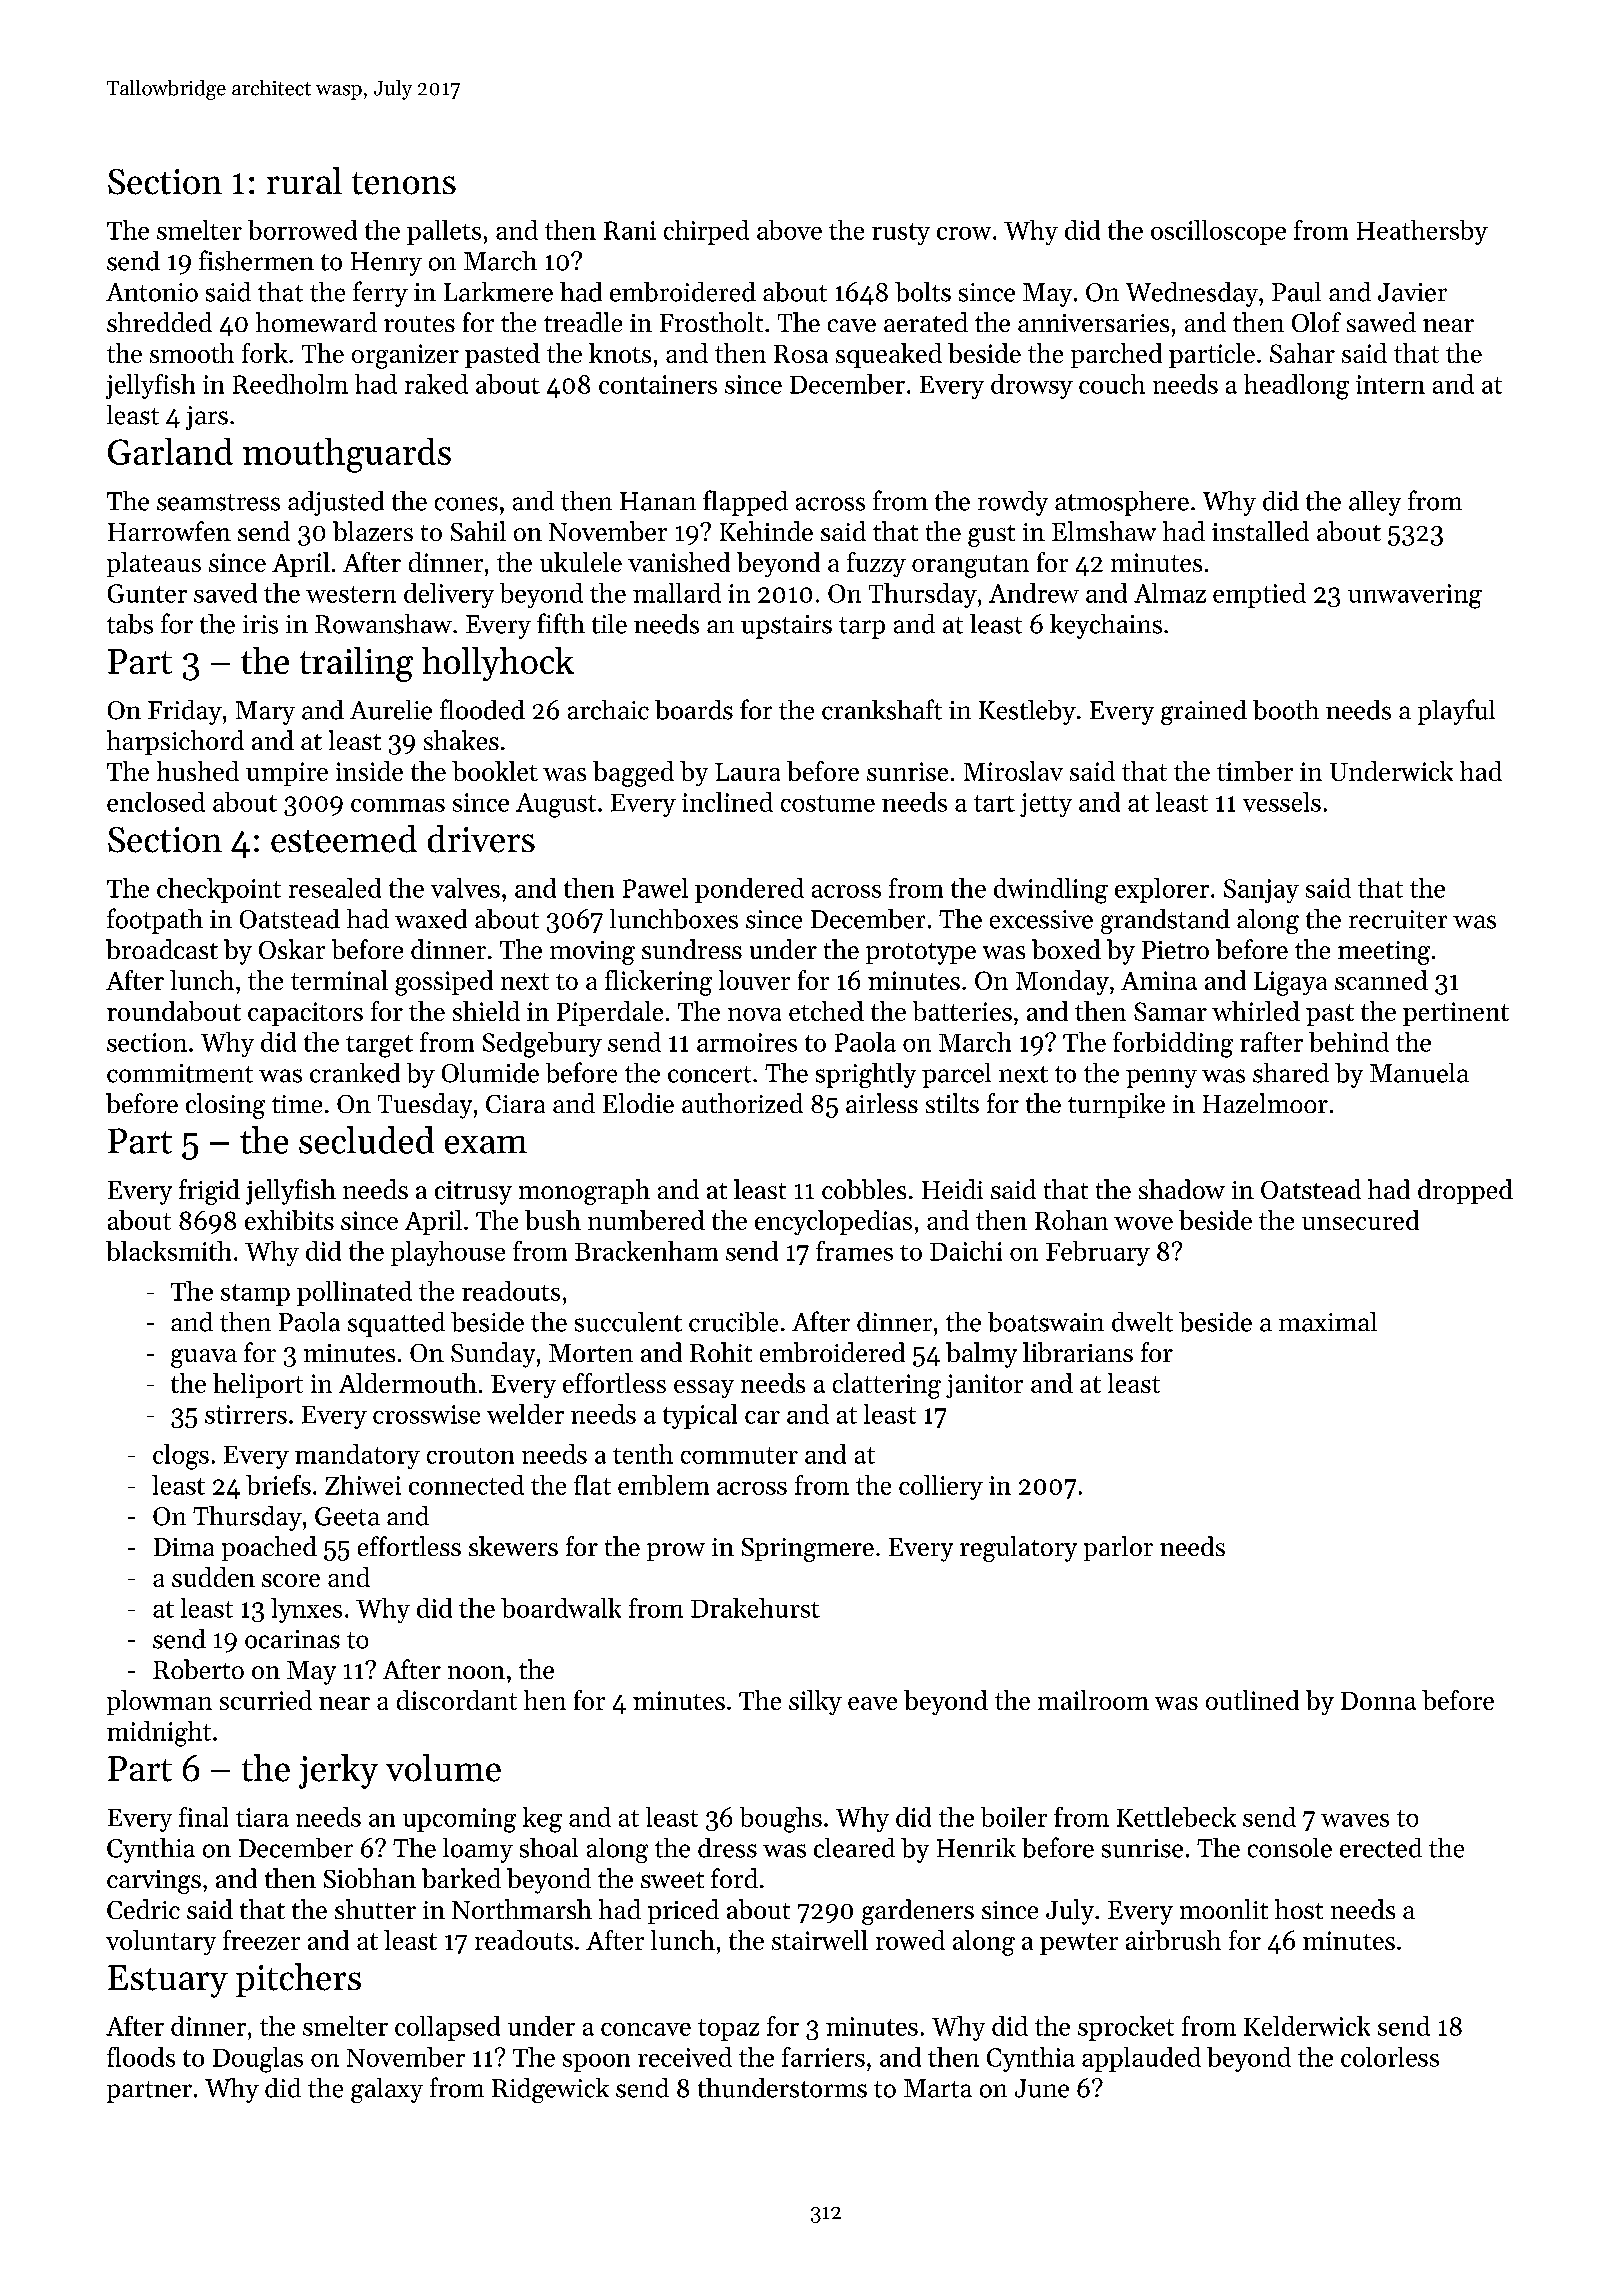 The height and width of the image is (2292, 1620). Describe the element at coordinates (655, 888) in the image. I see `Pawel` at that location.
